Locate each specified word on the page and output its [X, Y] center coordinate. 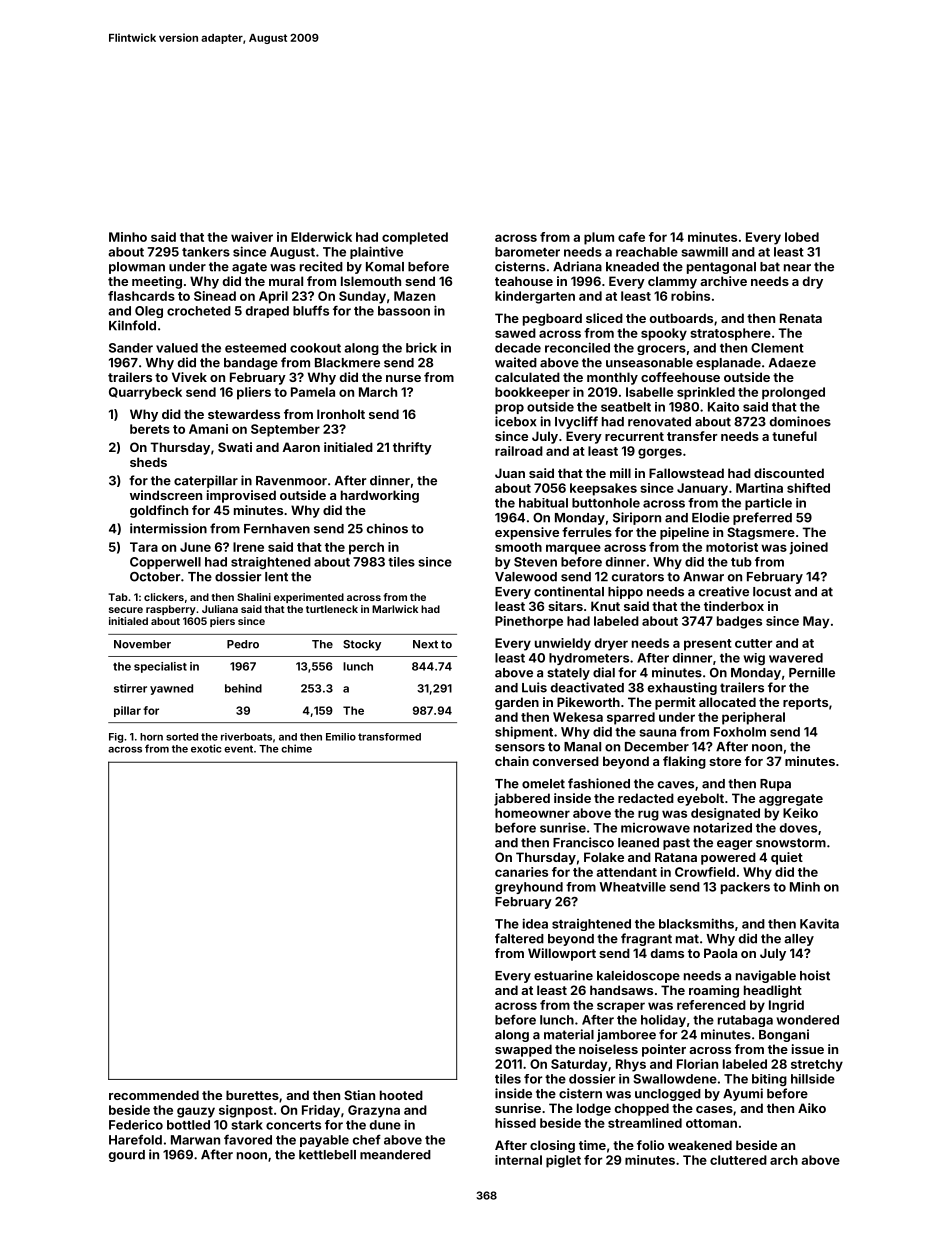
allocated [727, 702]
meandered [395, 1155]
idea [535, 923]
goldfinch [159, 511]
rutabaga [745, 1021]
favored [248, 1139]
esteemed [255, 348]
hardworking [380, 496]
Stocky [362, 645]
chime [296, 748]
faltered [519, 938]
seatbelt [626, 407]
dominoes [800, 421]
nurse [403, 378]
